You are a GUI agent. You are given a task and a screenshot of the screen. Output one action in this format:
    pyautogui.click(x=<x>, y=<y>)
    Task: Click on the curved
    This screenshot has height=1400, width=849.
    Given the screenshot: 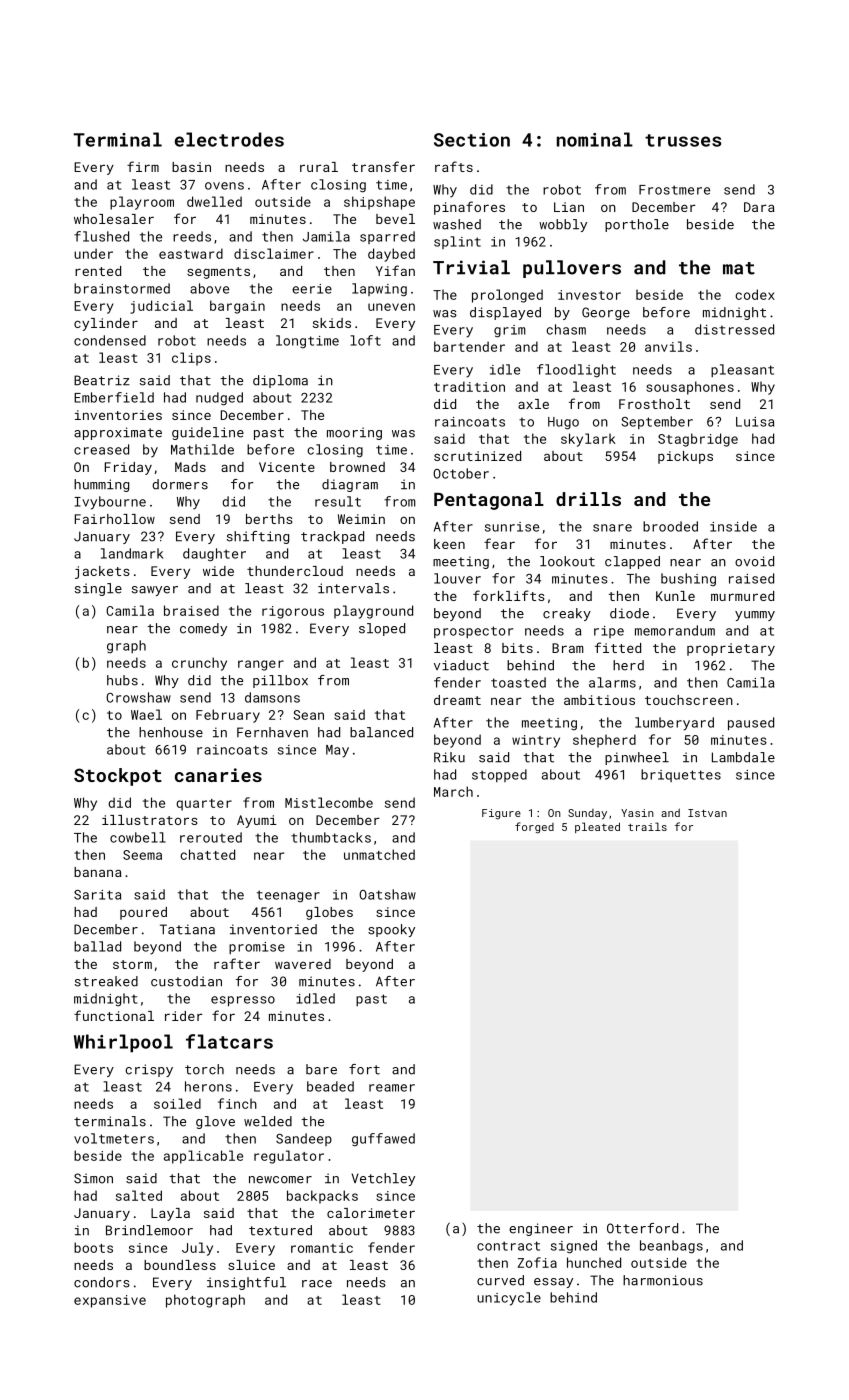 What is the action you would take?
    pyautogui.click(x=500, y=1280)
